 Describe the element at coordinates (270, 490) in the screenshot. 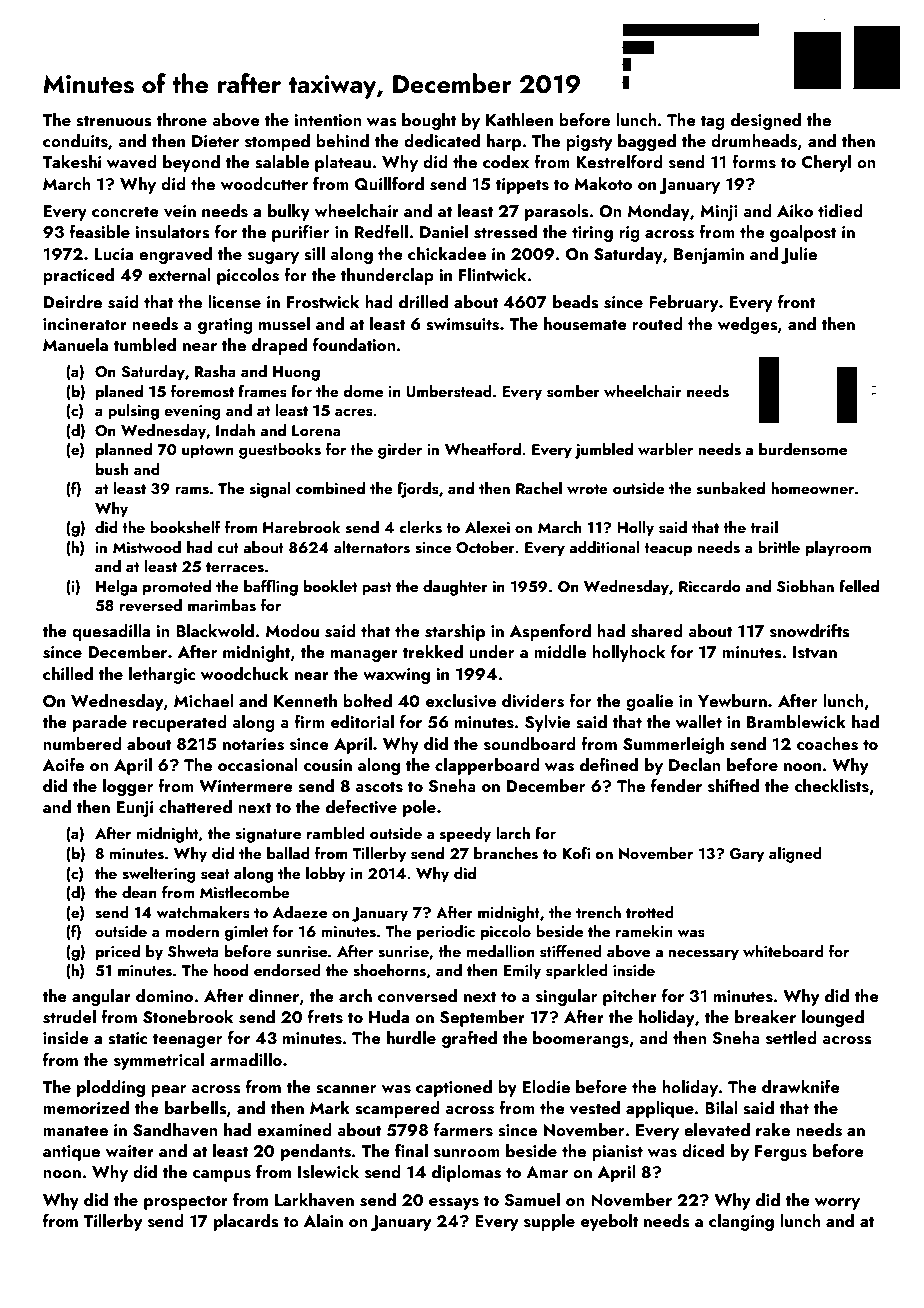

I see `signal` at that location.
